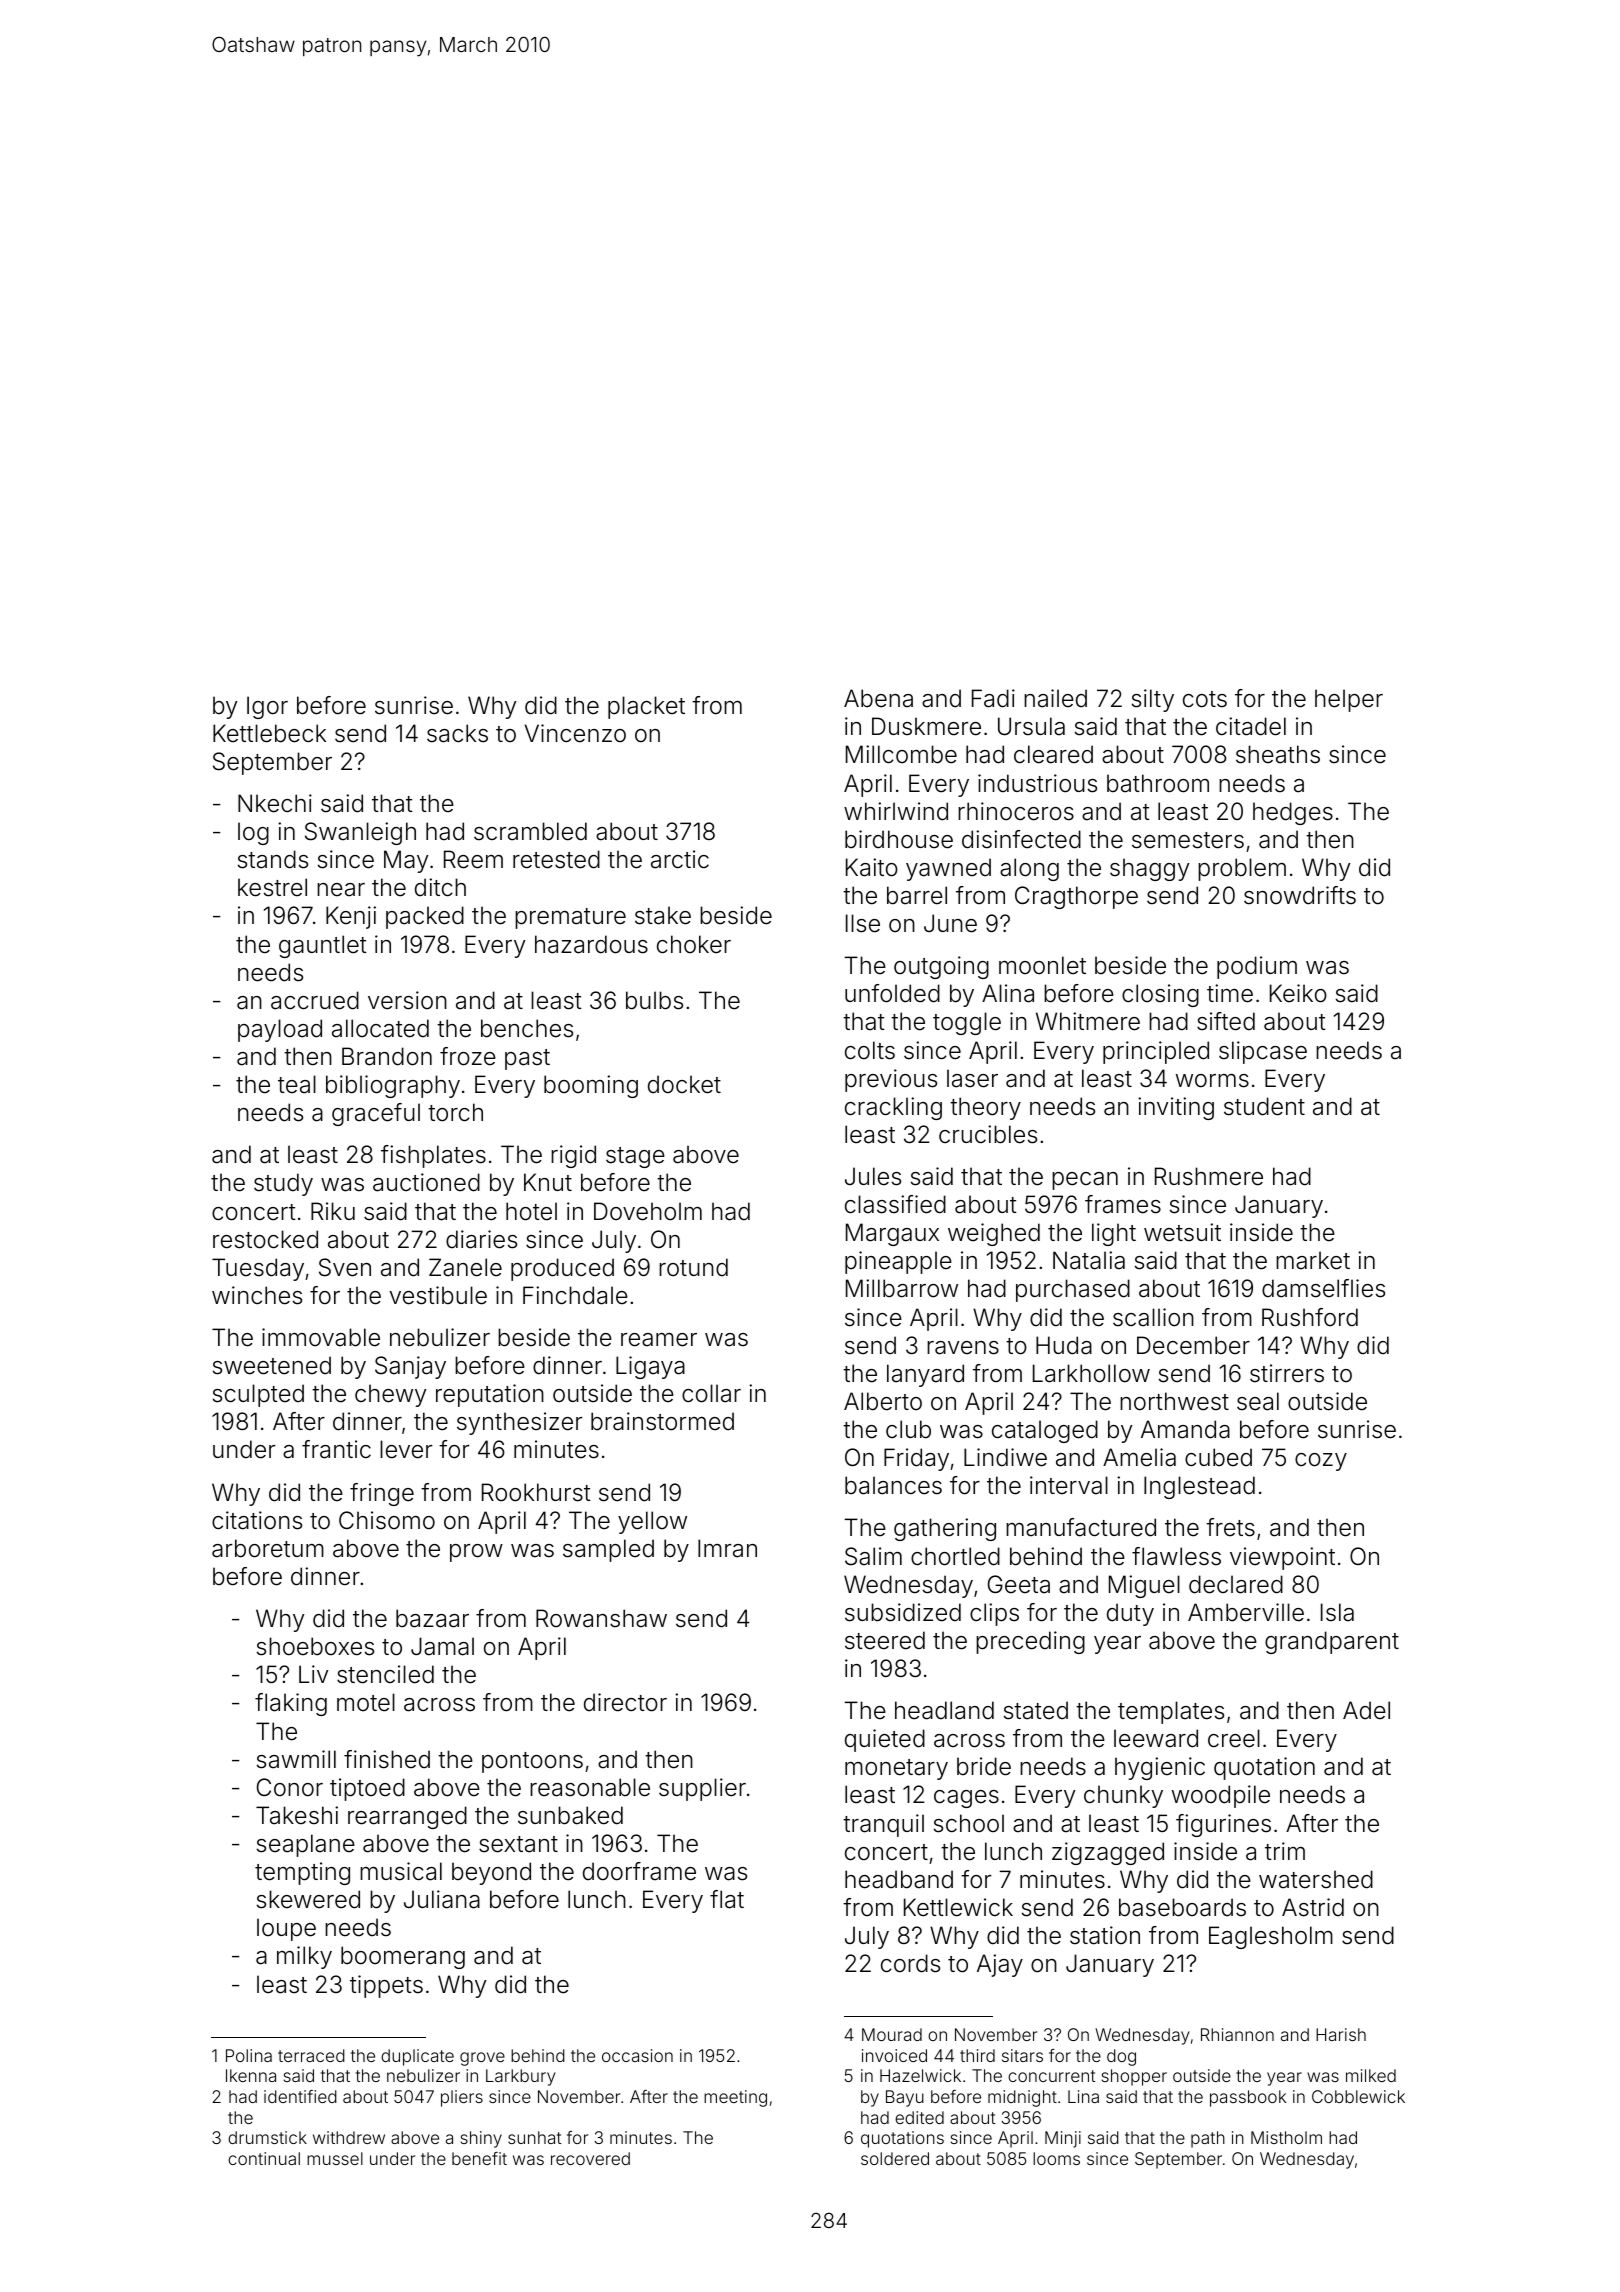  I want to click on Abena, so click(878, 698).
